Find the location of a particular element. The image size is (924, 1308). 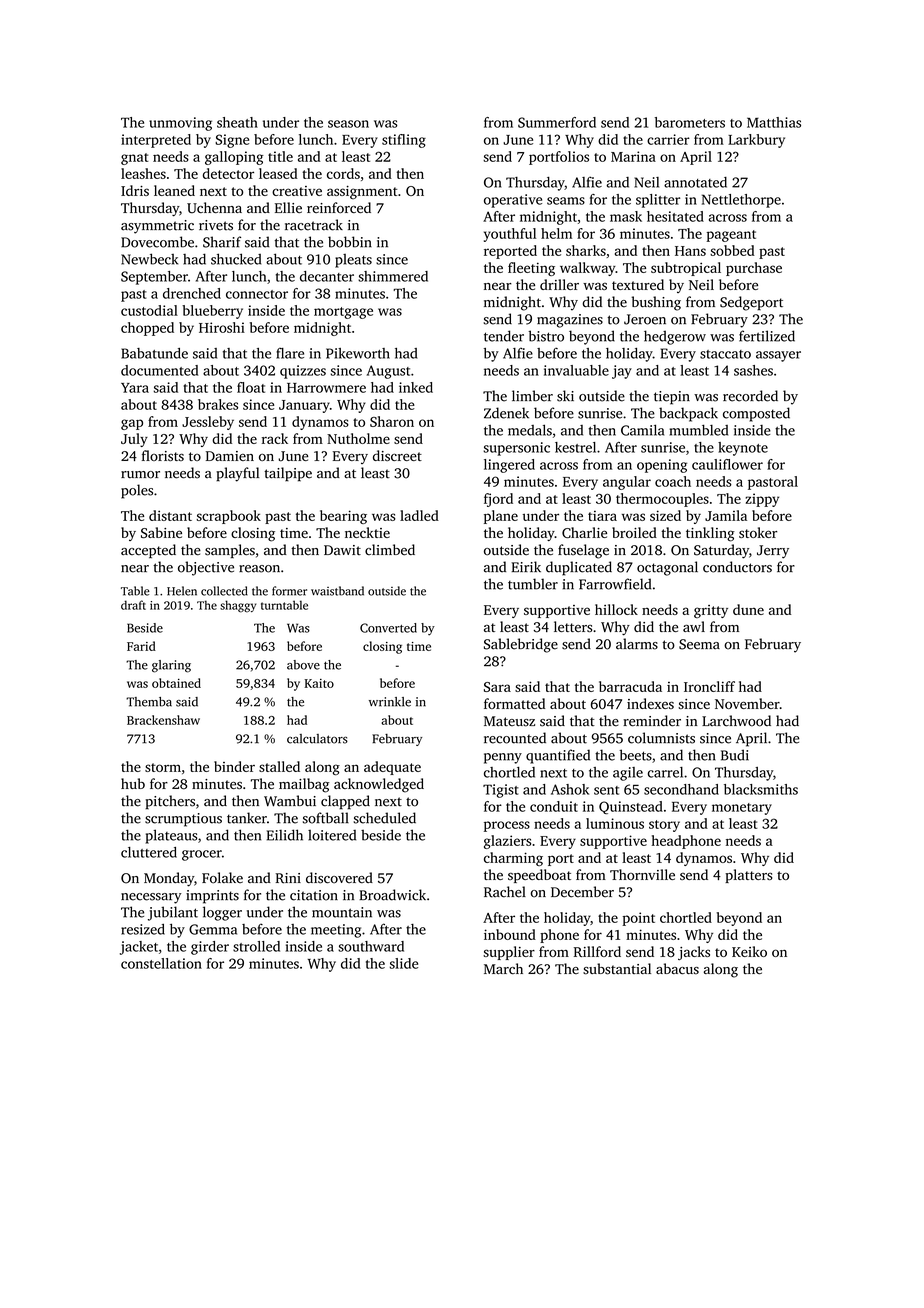

detector is located at coordinates (228, 173).
